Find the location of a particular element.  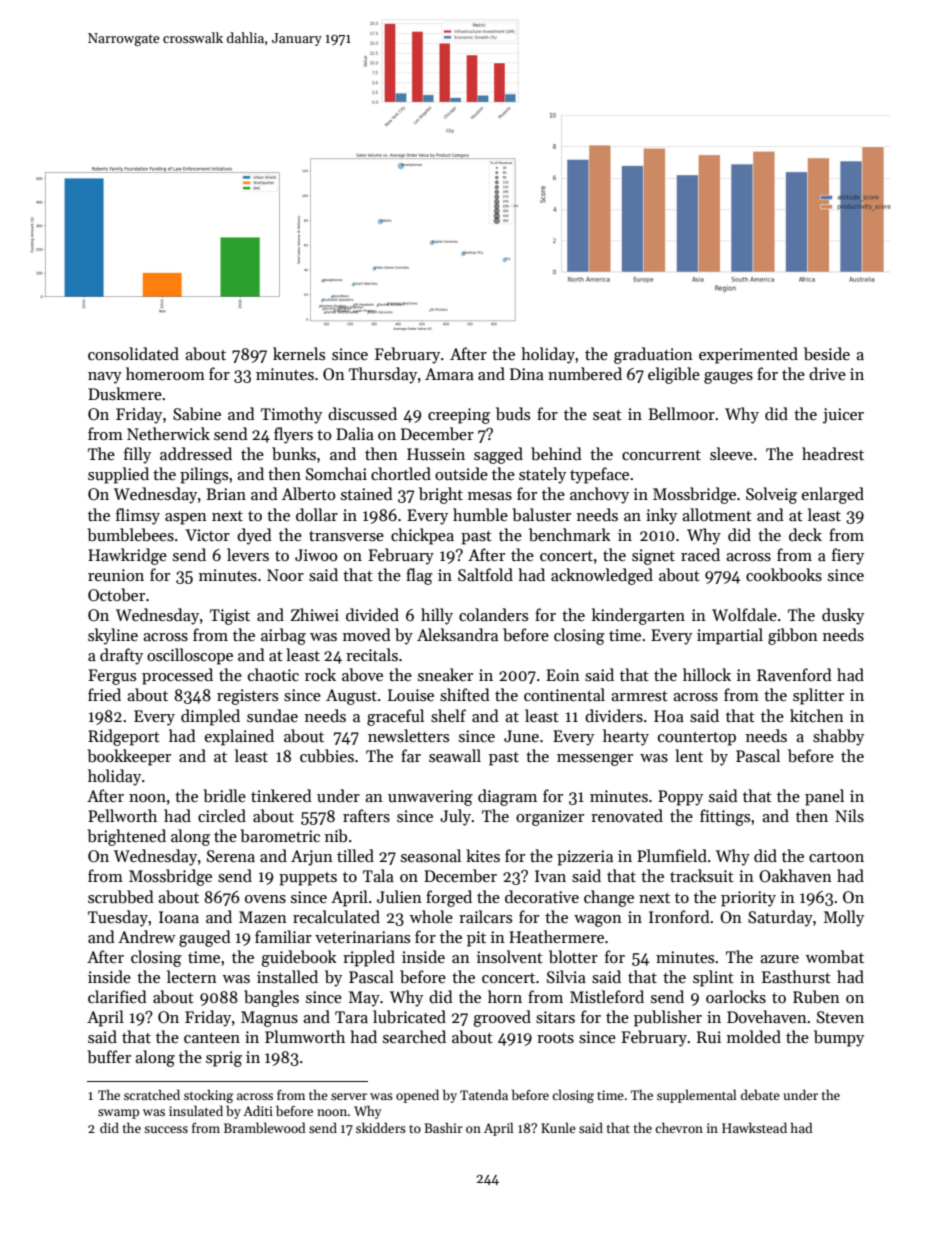

guidebook is located at coordinates (299, 958).
